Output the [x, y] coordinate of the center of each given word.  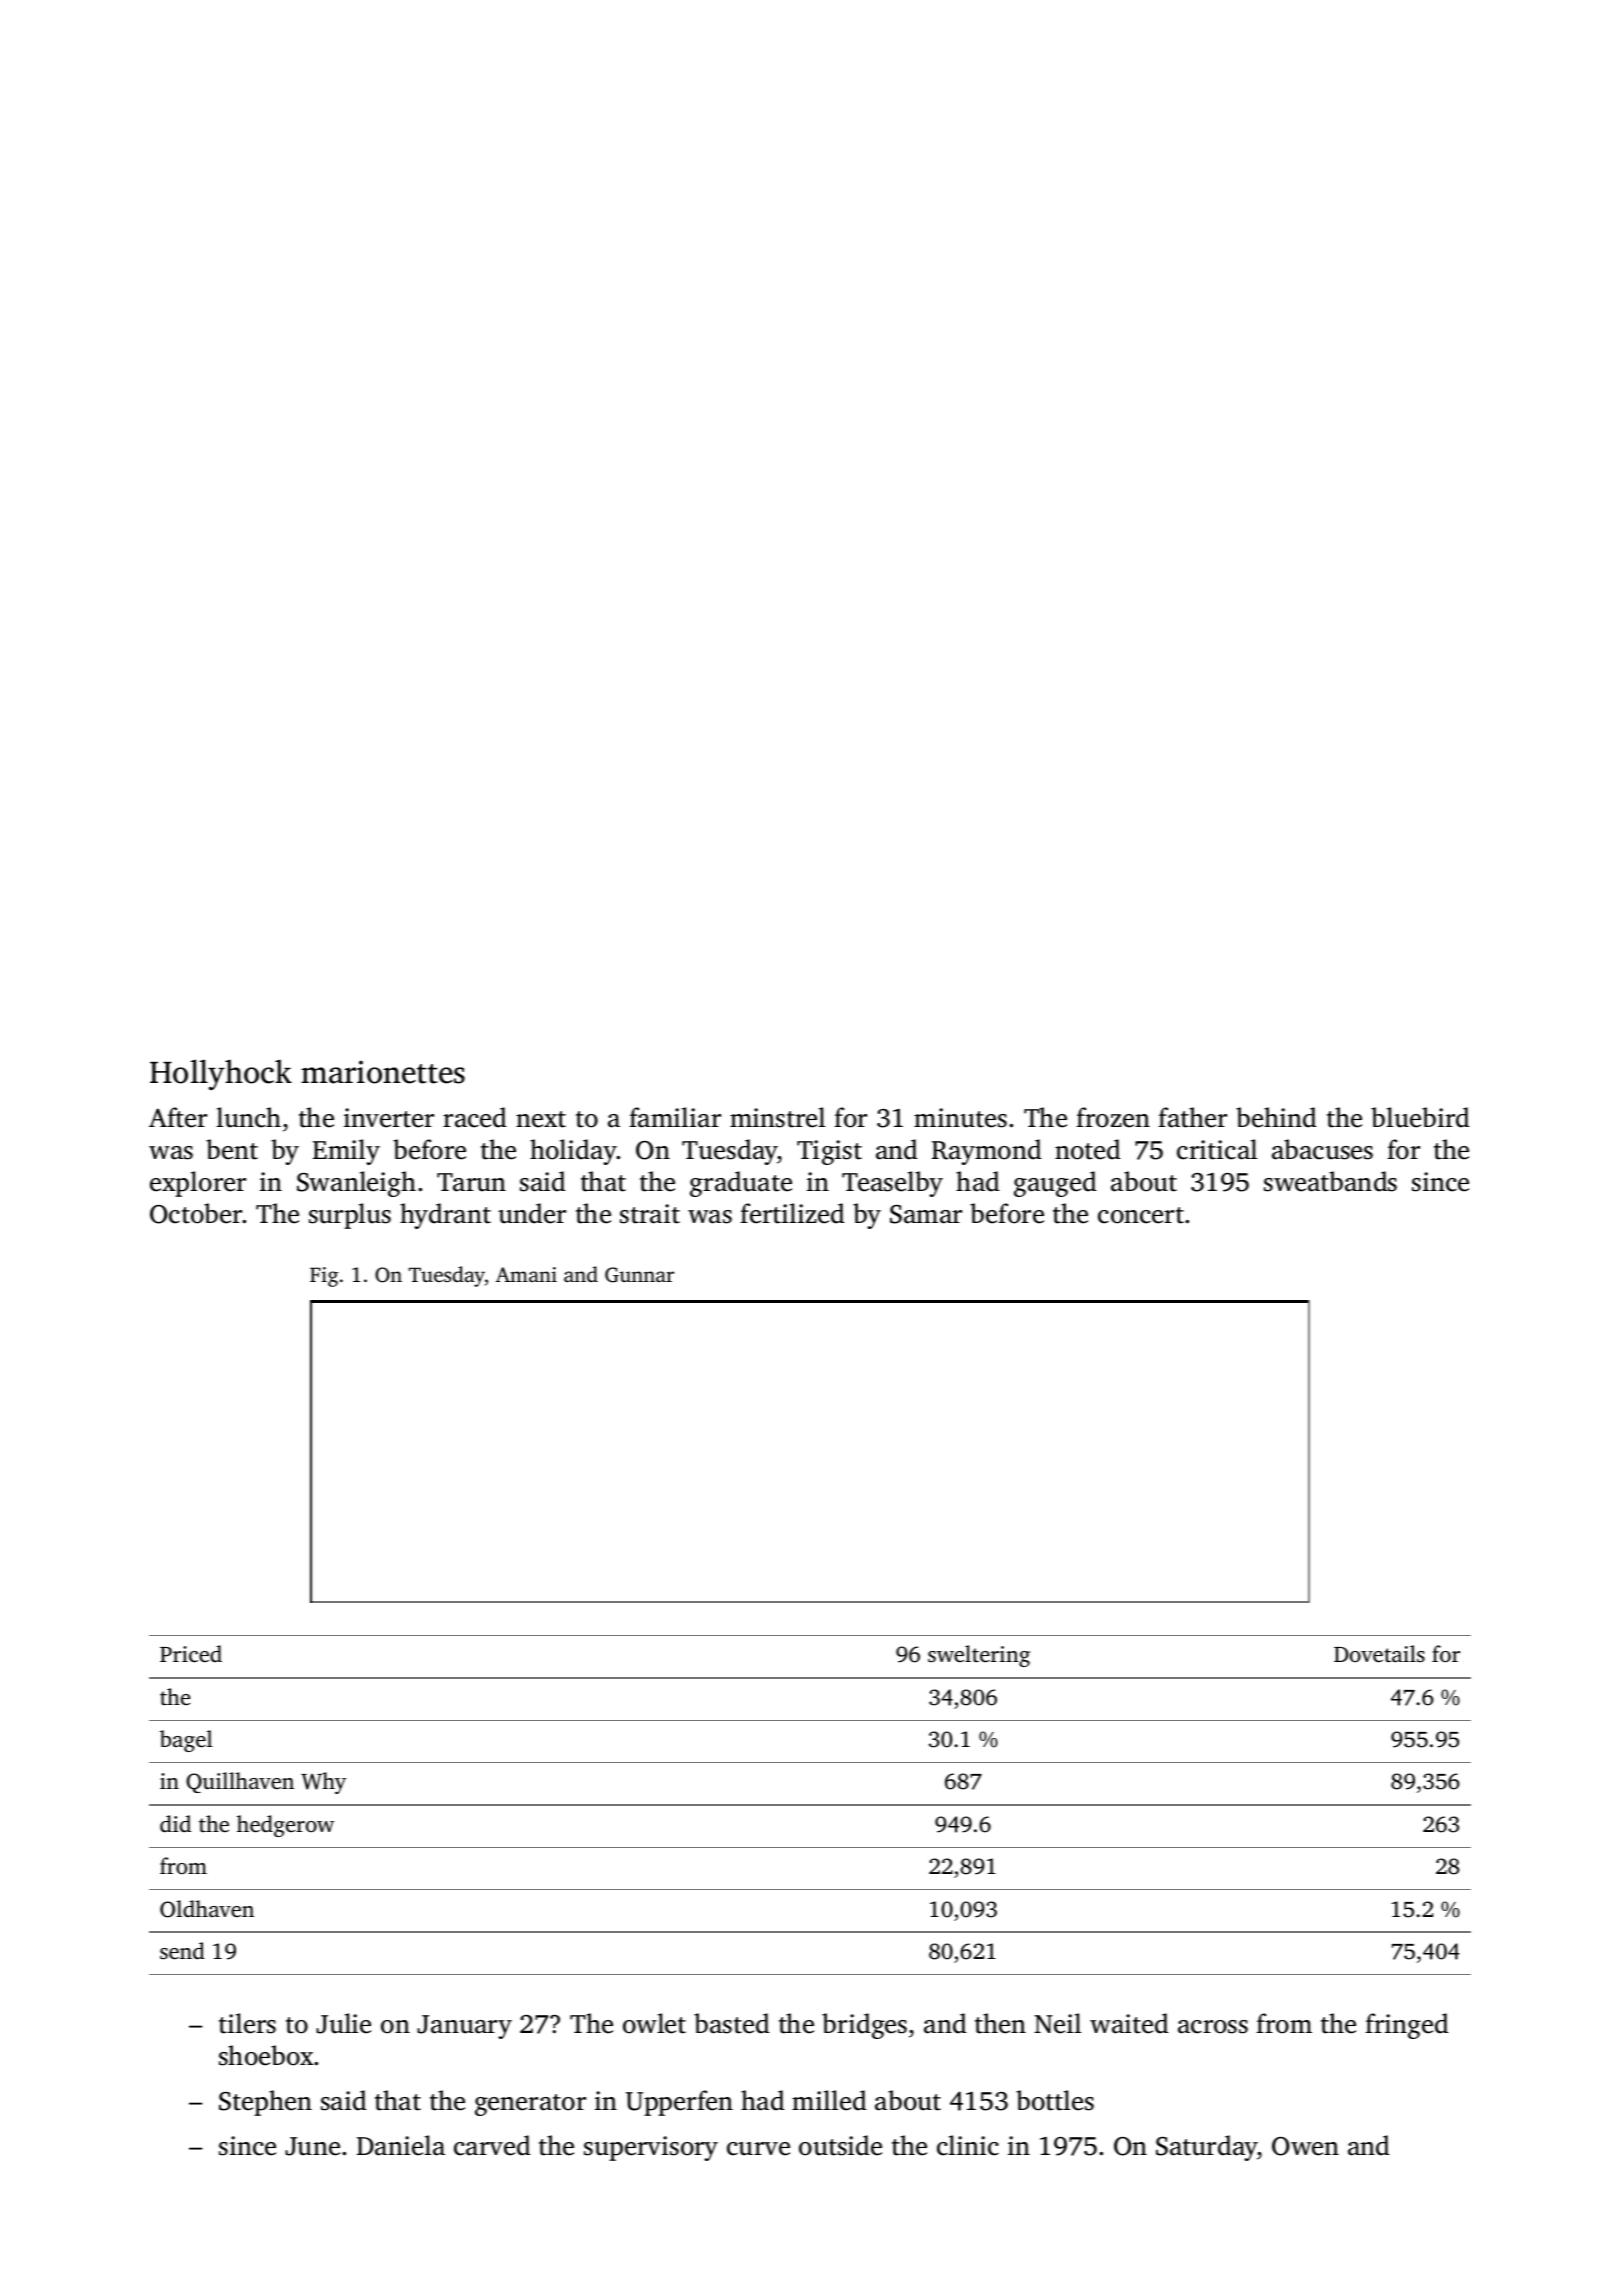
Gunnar [639, 1275]
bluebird [1420, 1117]
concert [1141, 1215]
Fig [324, 1277]
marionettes [383, 1072]
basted [732, 2023]
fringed [1407, 2026]
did [175, 1824]
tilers [247, 2023]
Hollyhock [221, 1074]
